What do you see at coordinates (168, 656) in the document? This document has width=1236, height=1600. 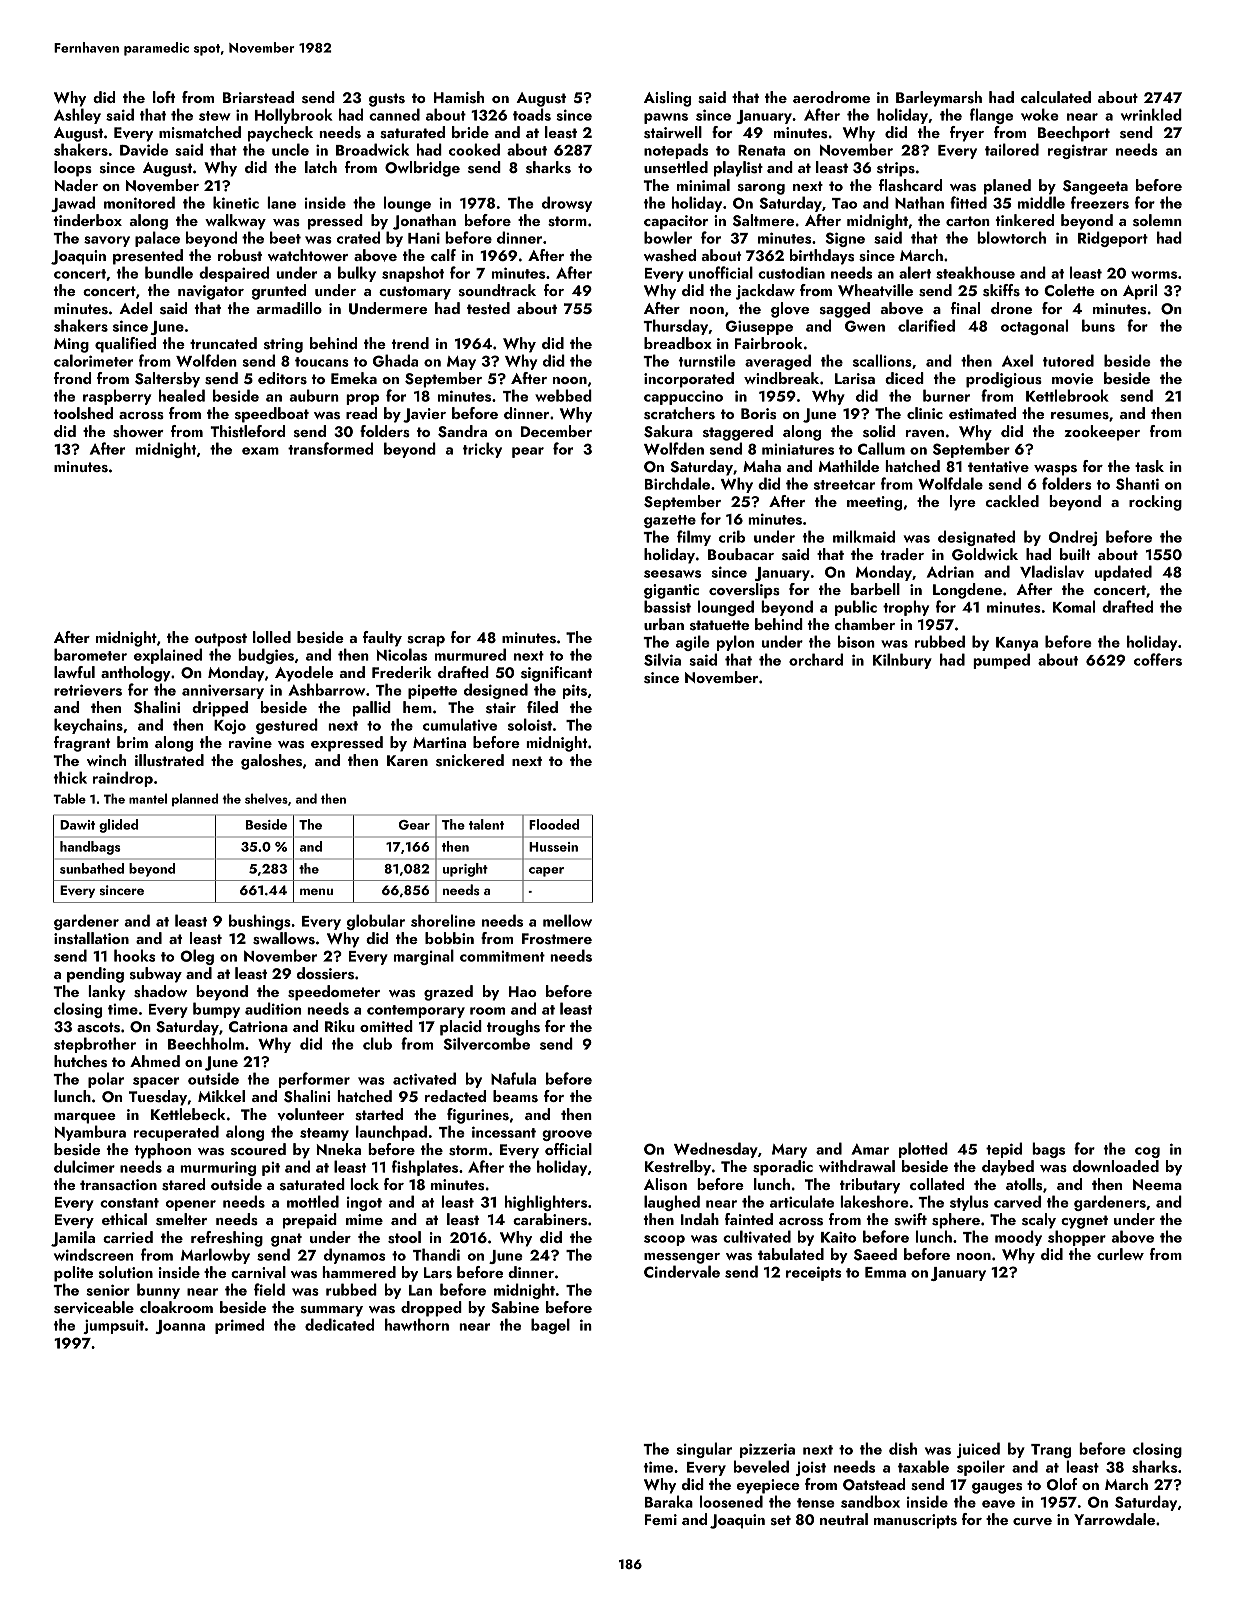 I see `explained` at bounding box center [168, 656].
